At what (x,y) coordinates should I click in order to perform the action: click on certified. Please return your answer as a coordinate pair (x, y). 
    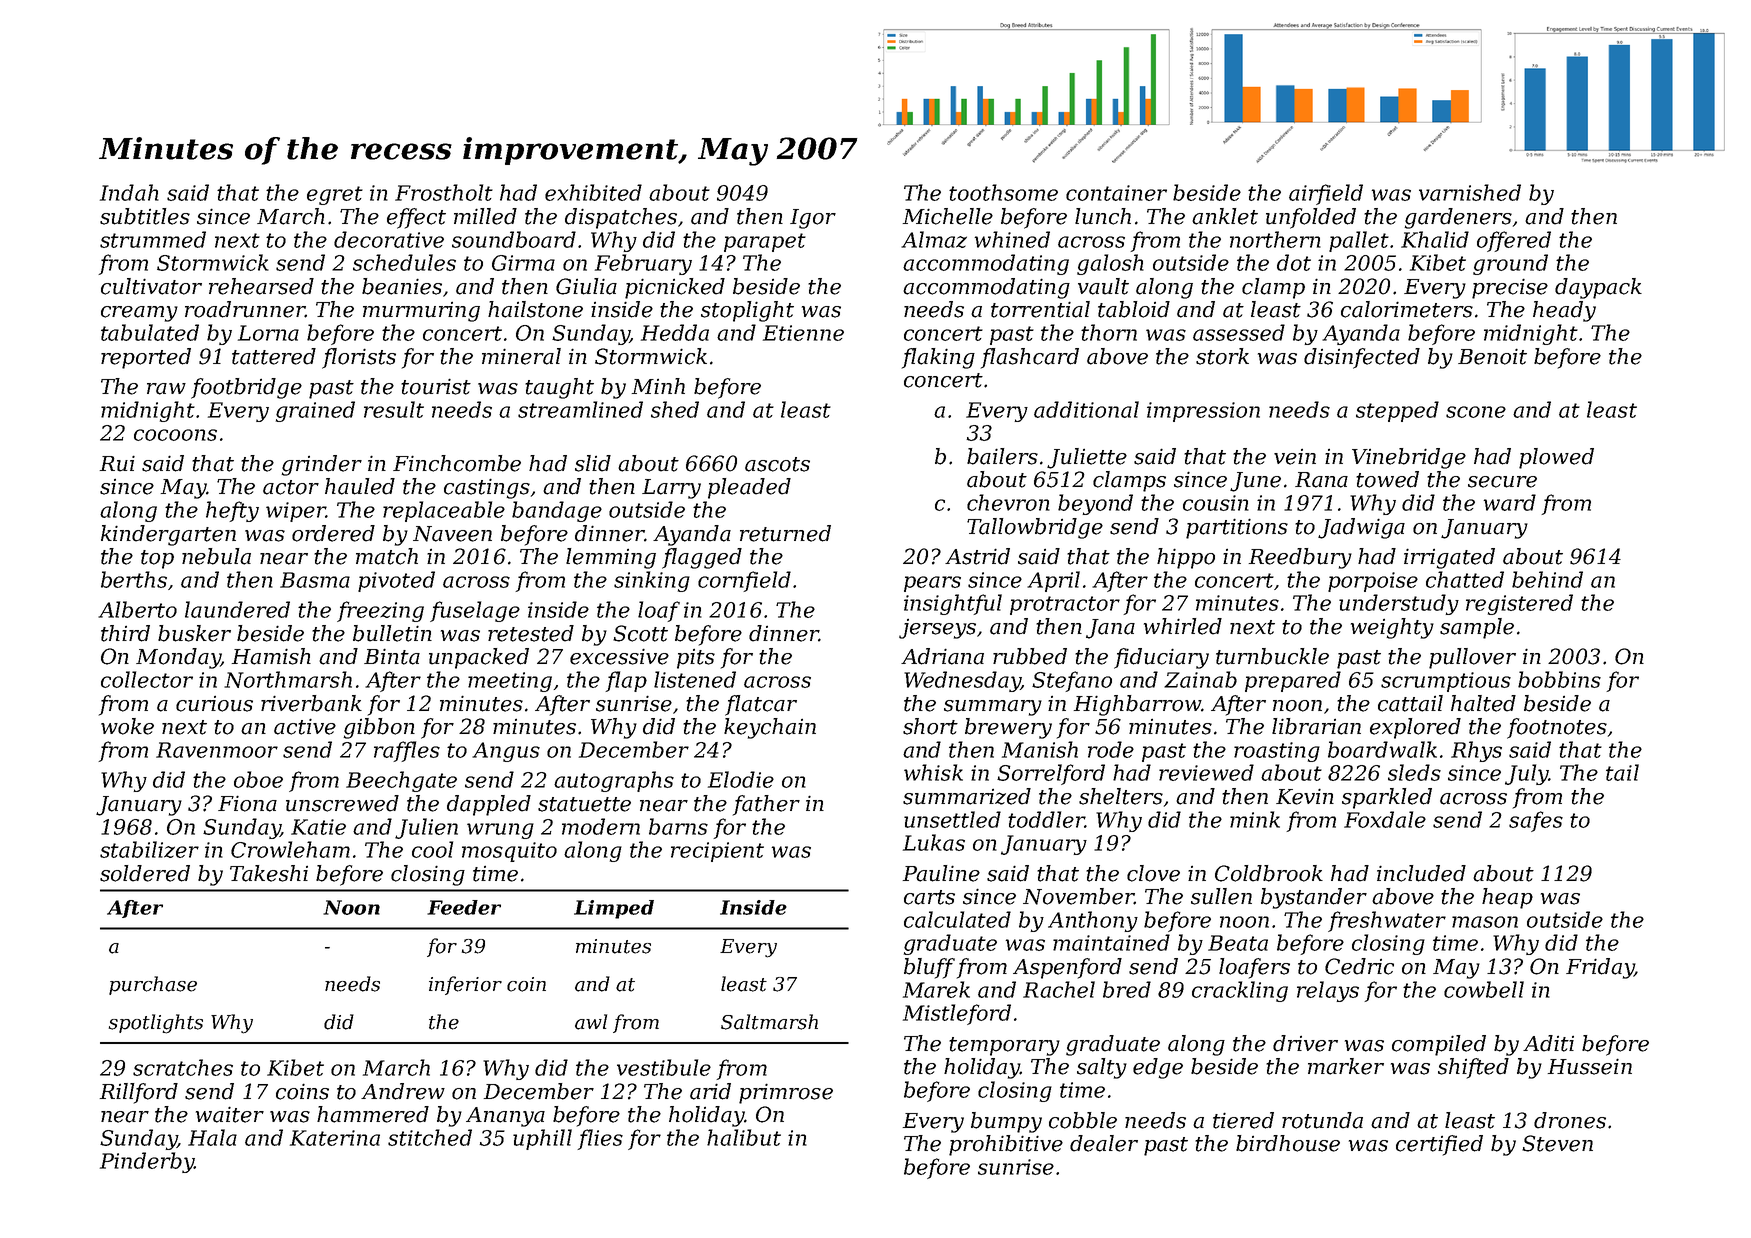
    Looking at the image, I should click on (1439, 1145).
